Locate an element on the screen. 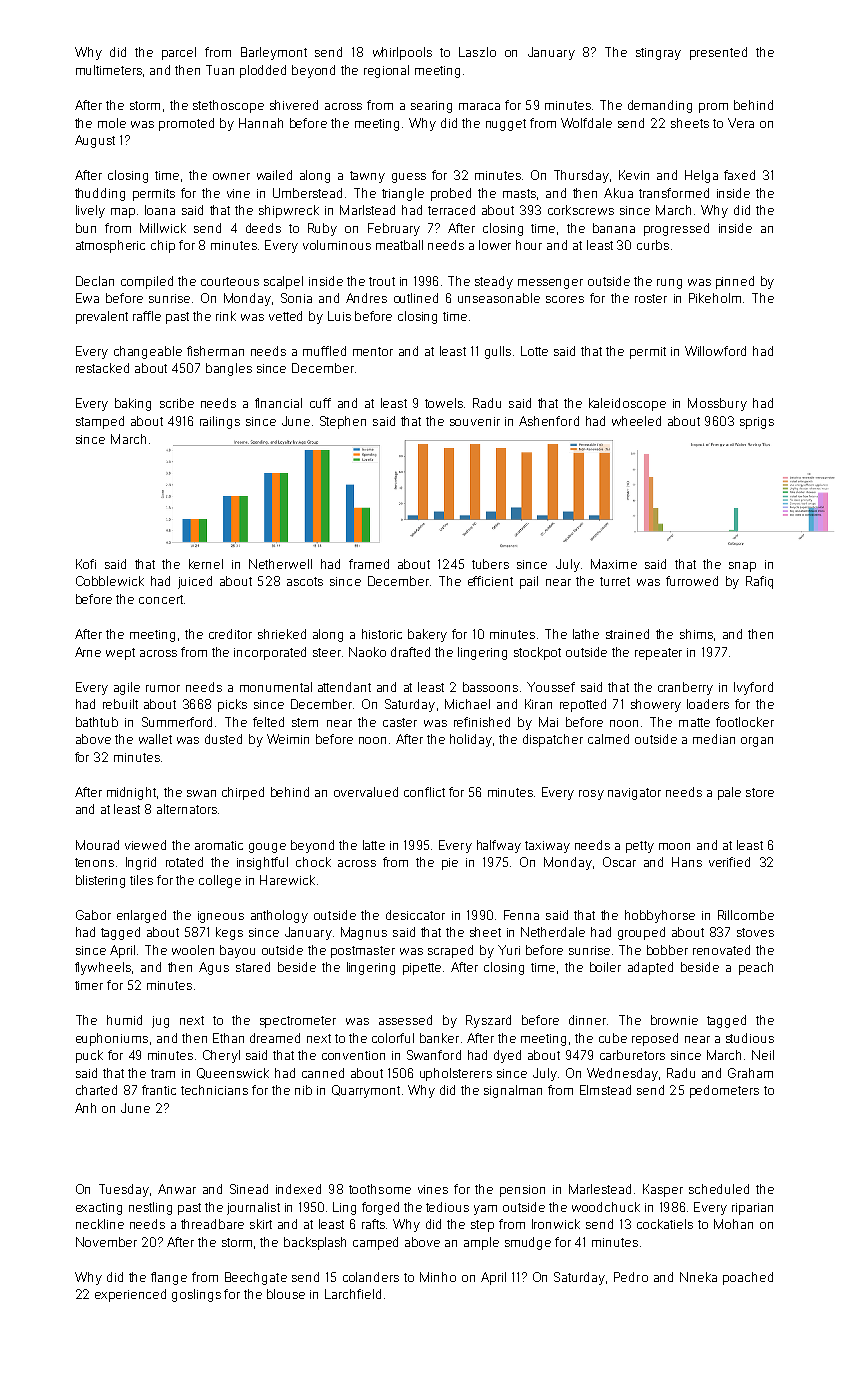  Minho is located at coordinates (438, 1277).
